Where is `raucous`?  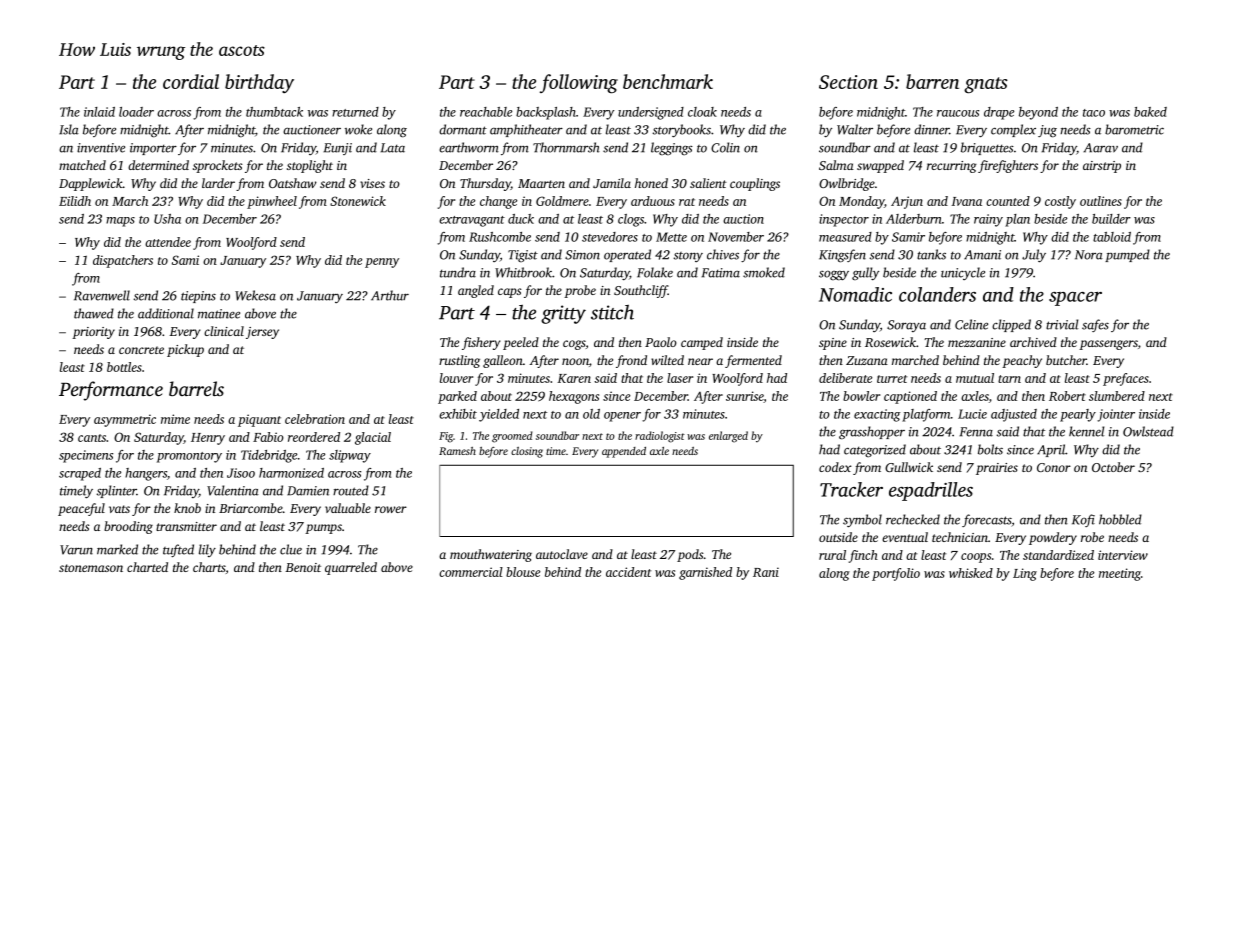 raucous is located at coordinates (958, 113).
